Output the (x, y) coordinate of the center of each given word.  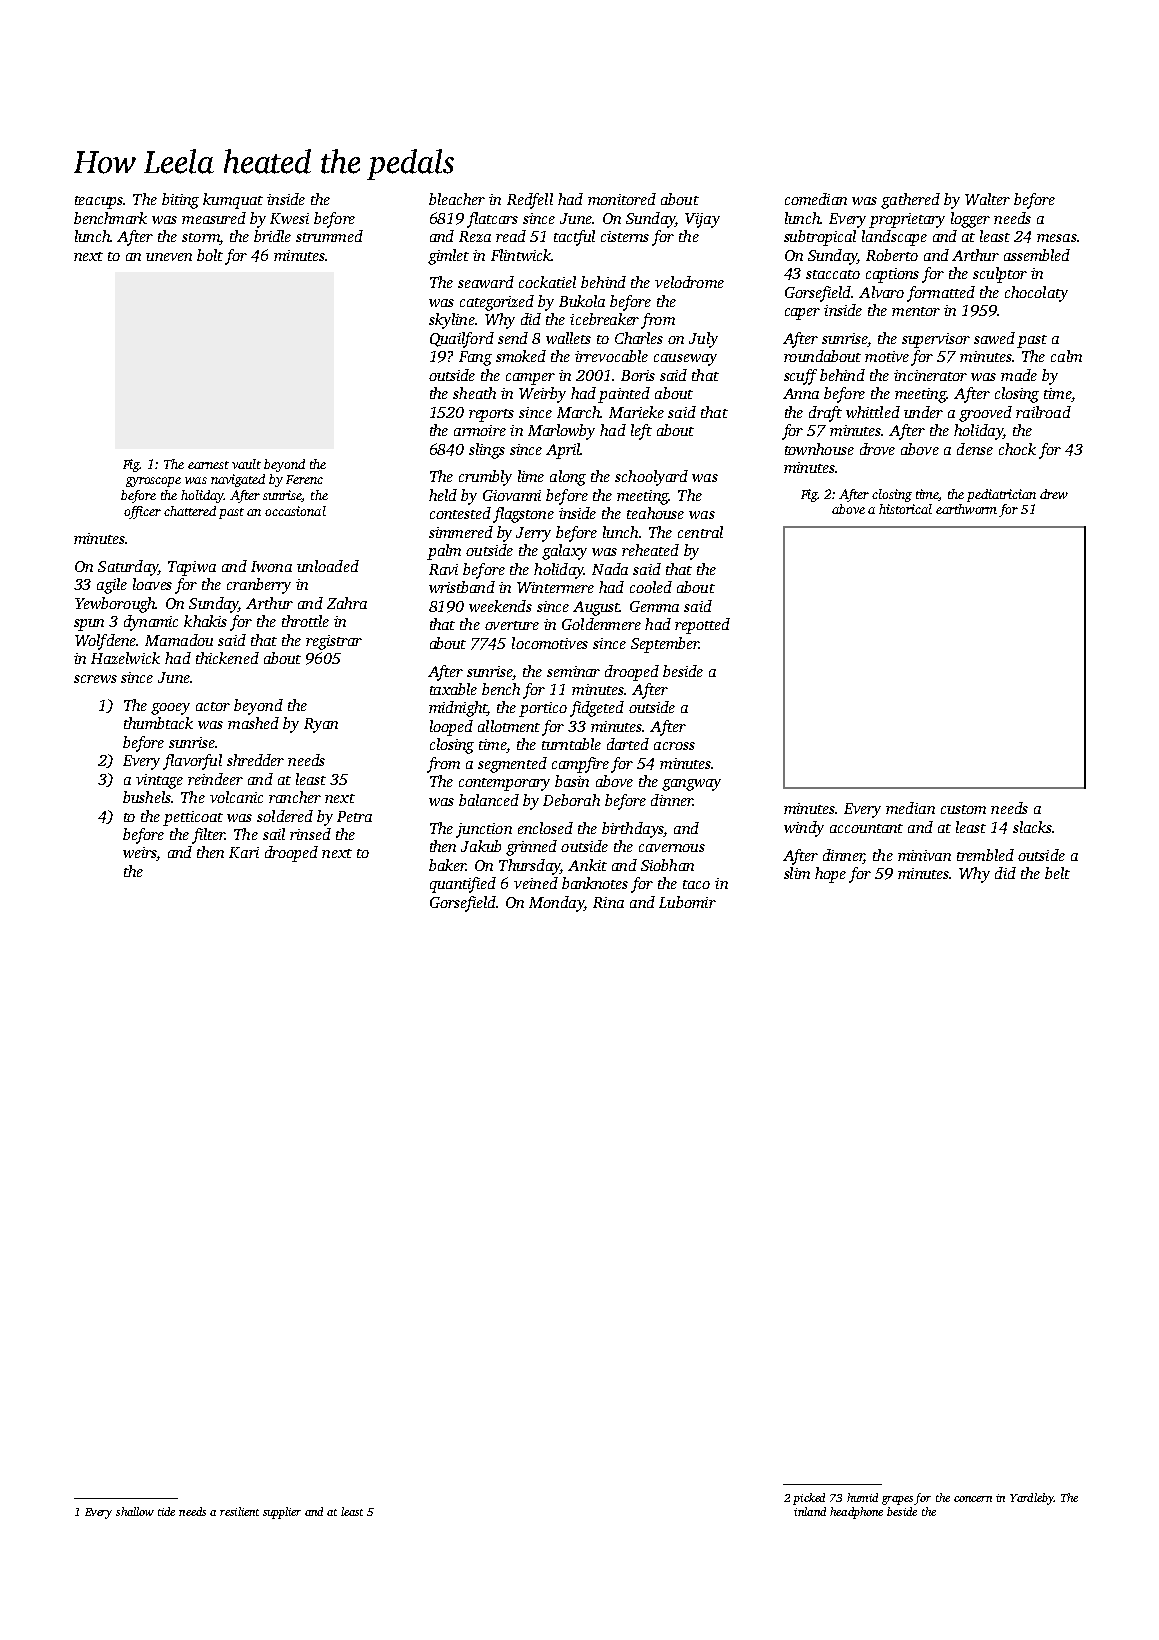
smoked (521, 356)
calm (1066, 356)
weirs (140, 854)
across (674, 746)
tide (166, 1511)
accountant (866, 828)
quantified (463, 885)
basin (572, 781)
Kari (244, 852)
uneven (169, 257)
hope (830, 875)
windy (804, 829)
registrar (334, 642)
